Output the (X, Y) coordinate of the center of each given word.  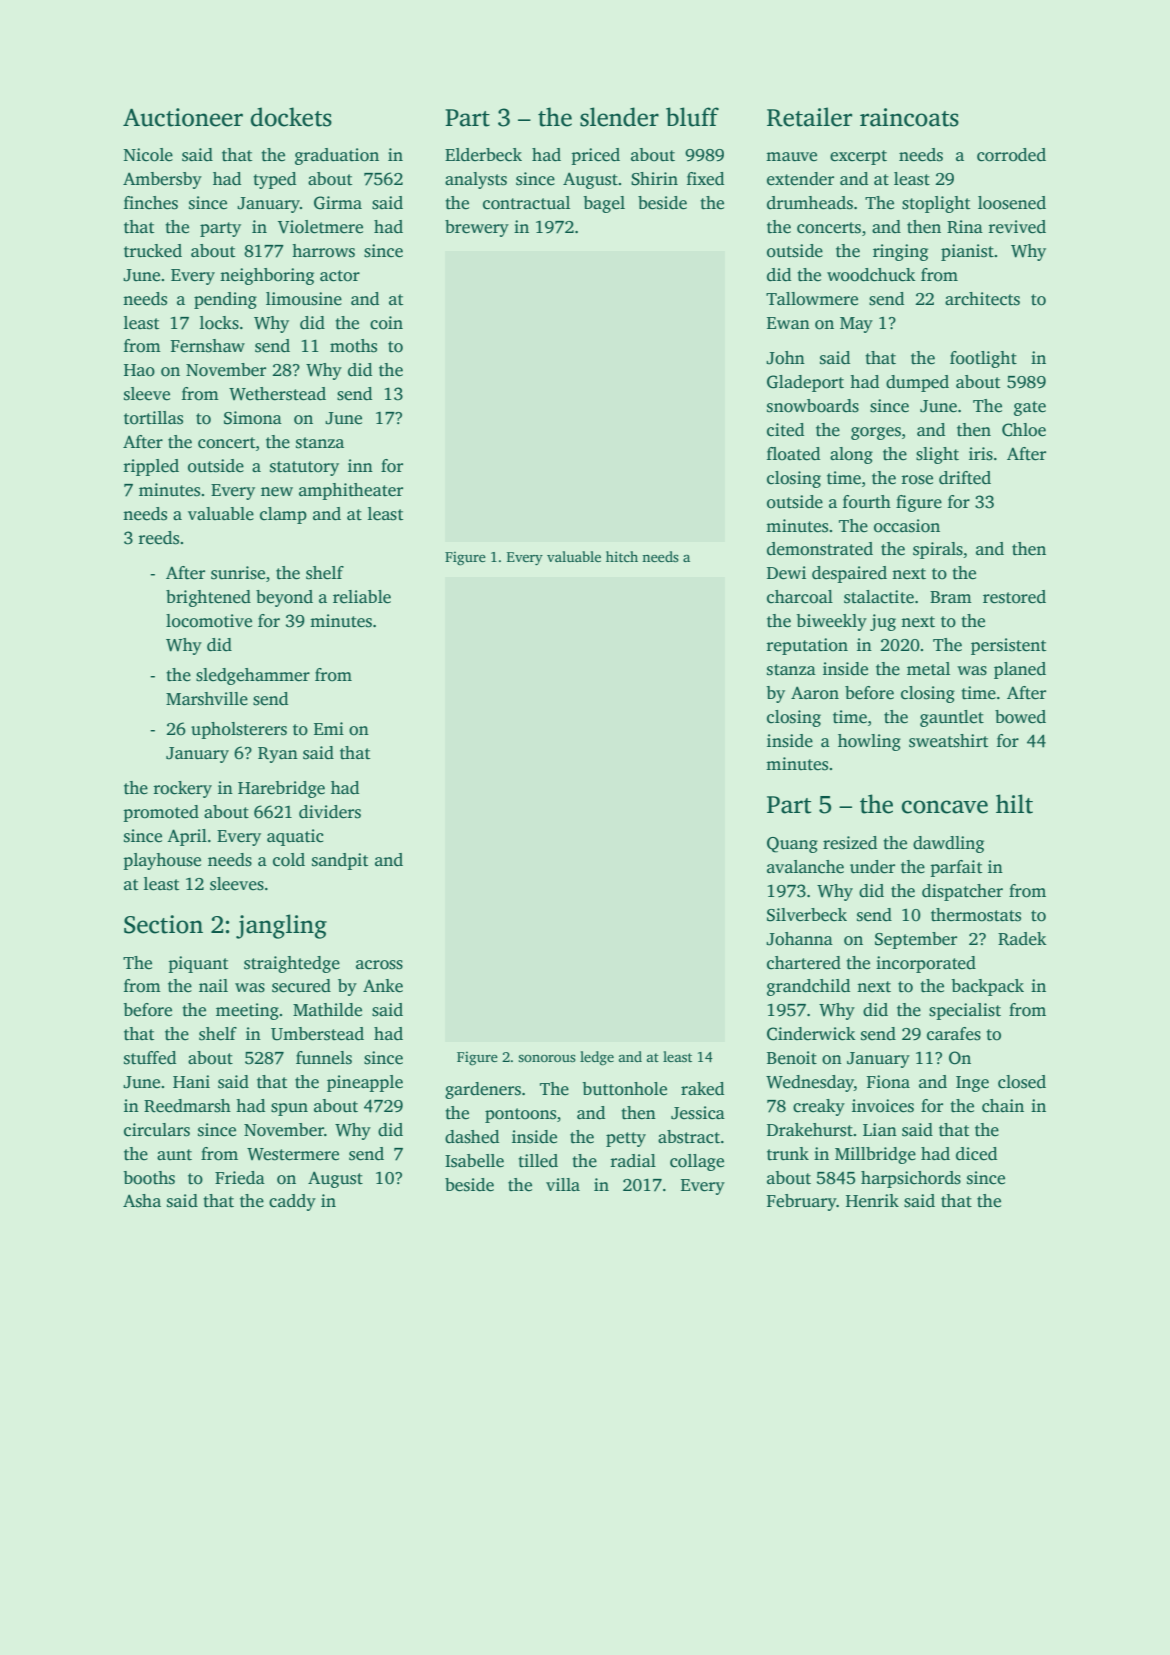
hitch (622, 556)
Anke (383, 986)
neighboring (267, 276)
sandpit (340, 861)
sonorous (547, 1058)
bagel (604, 204)
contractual (526, 203)
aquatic (295, 837)
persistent (1008, 646)
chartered (804, 963)
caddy (292, 1202)
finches (151, 203)
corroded (1011, 155)
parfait (956, 868)
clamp (283, 515)
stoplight (936, 204)
